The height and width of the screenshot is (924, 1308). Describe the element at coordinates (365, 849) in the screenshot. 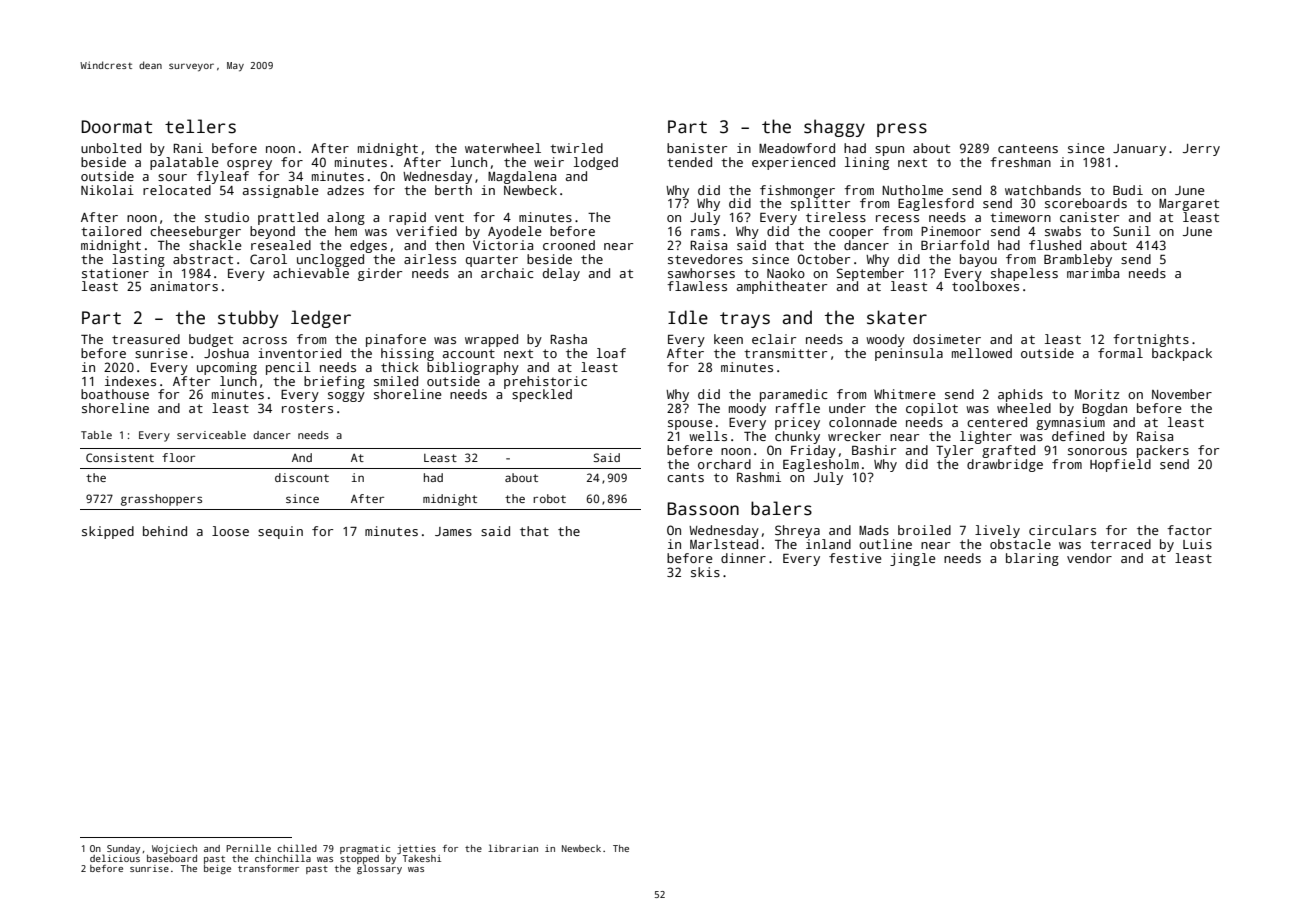

I see `pragmatic` at that location.
